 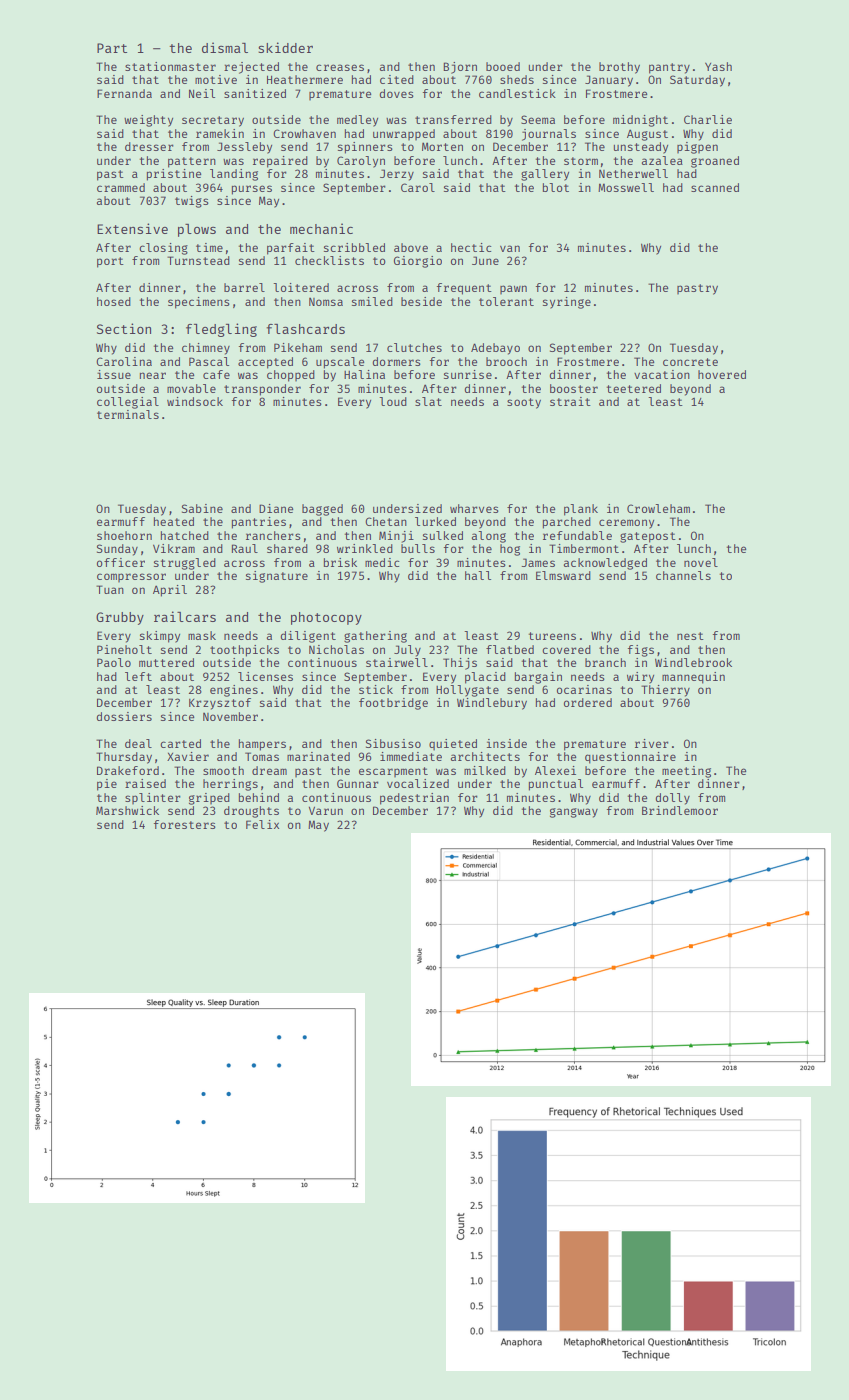 I want to click on Chetan, so click(x=386, y=521).
